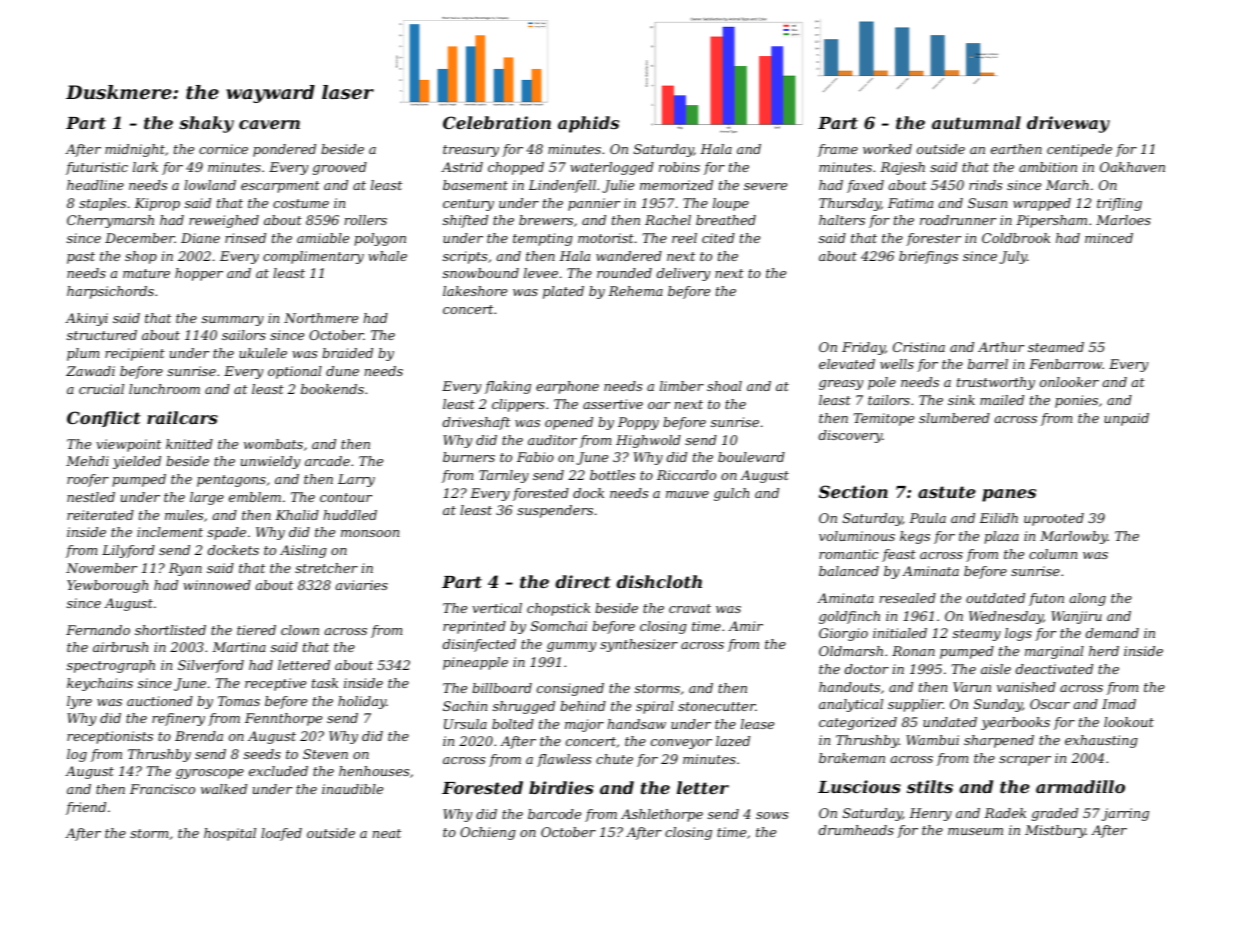 The width and height of the screenshot is (1233, 952). I want to click on clown, so click(300, 630).
